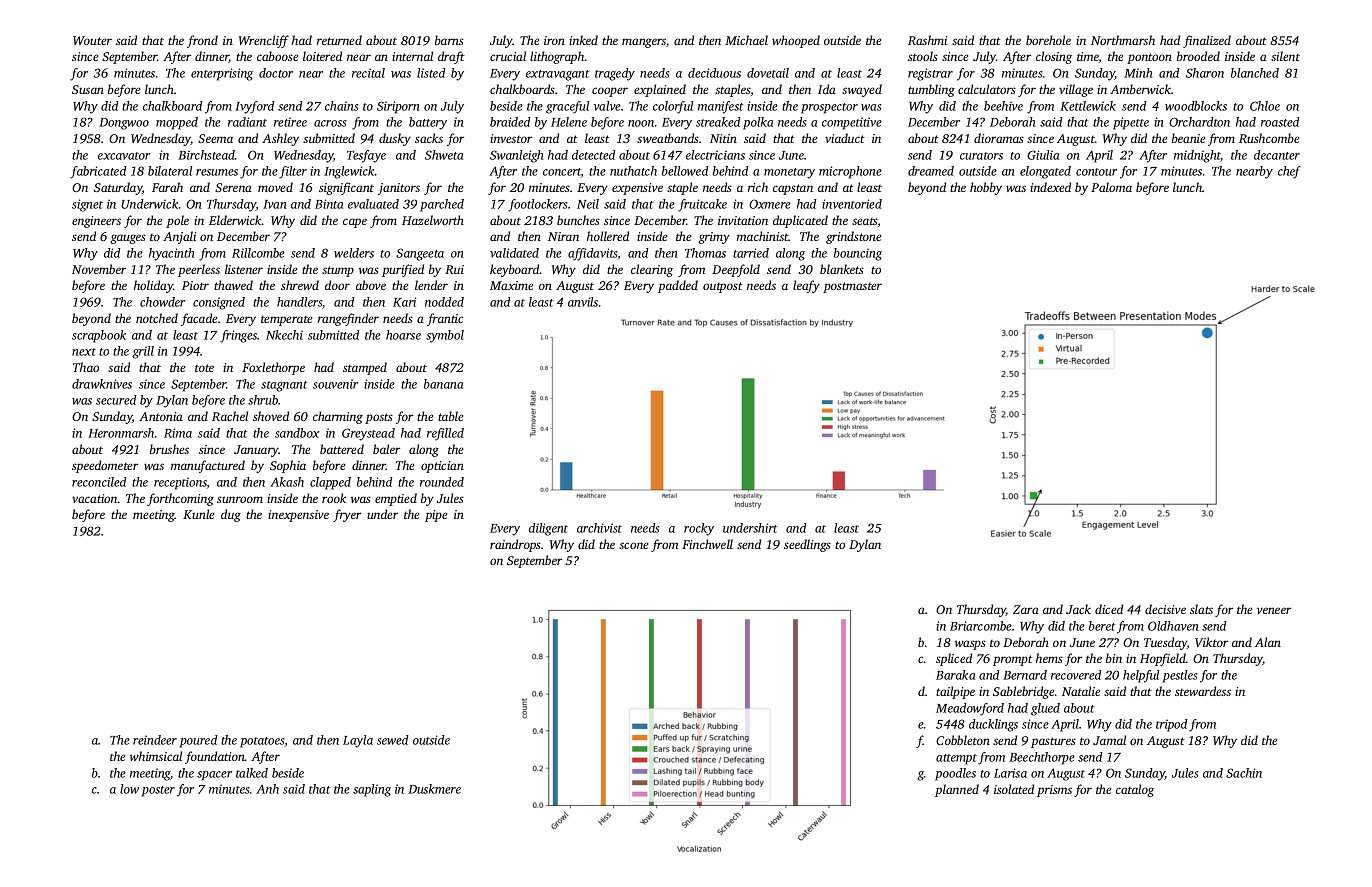 The width and height of the screenshot is (1372, 887). Describe the element at coordinates (510, 122) in the screenshot. I see `braided` at that location.
